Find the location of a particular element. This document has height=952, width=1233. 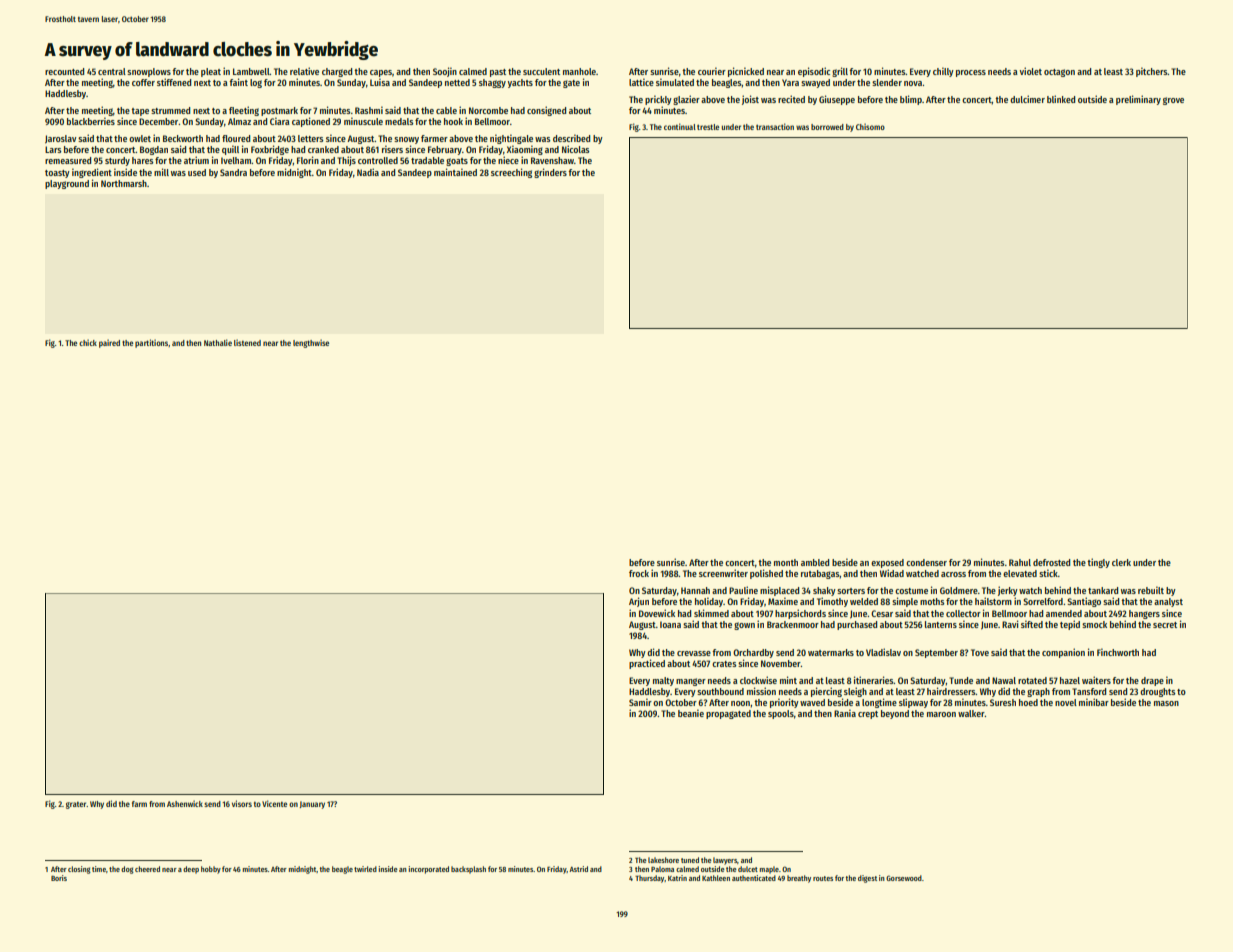

spools is located at coordinates (781, 714).
